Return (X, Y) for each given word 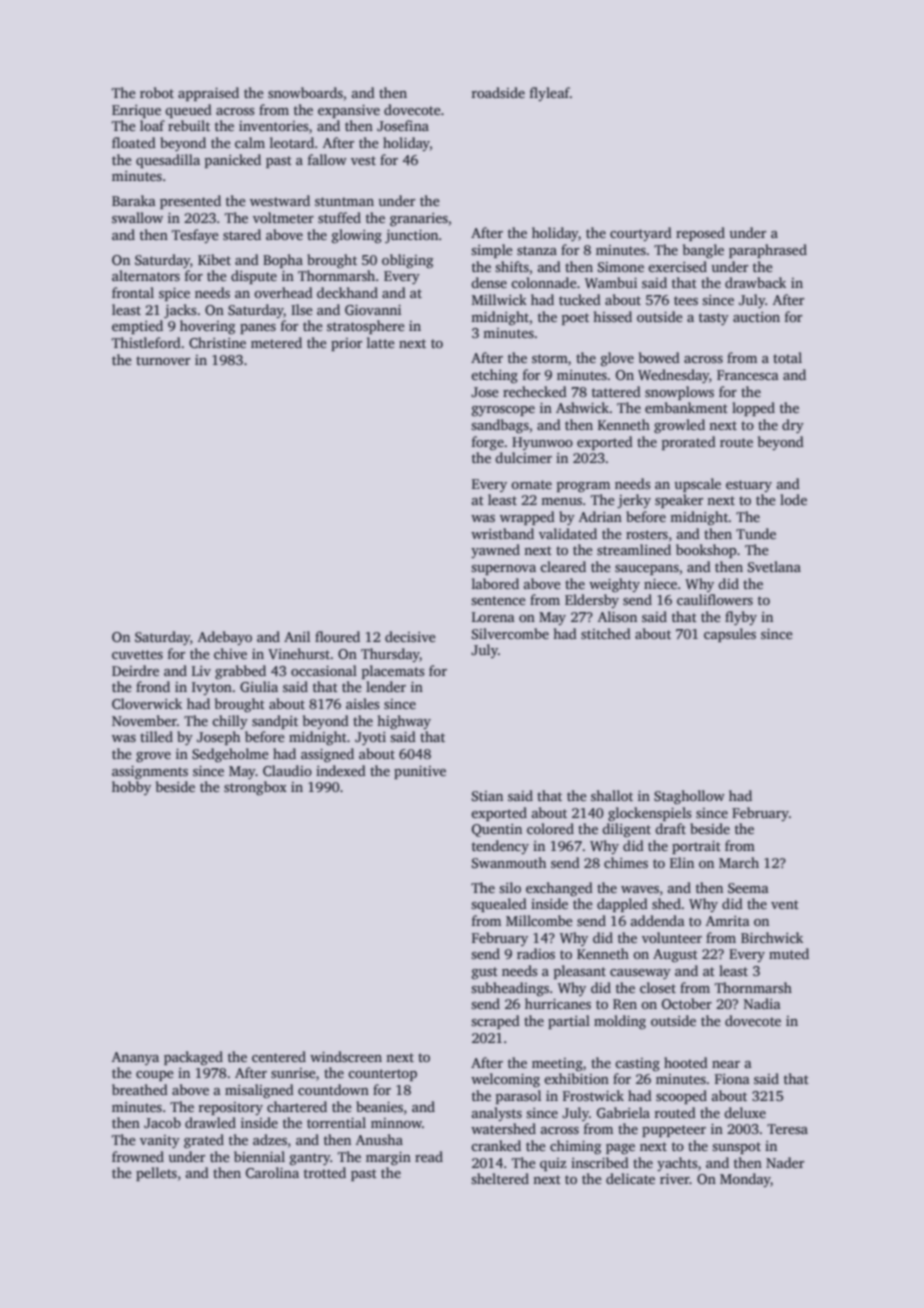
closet (658, 987)
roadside (498, 92)
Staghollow (689, 797)
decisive (410, 636)
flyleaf (550, 94)
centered (279, 1056)
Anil (297, 636)
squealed (499, 905)
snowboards (305, 92)
